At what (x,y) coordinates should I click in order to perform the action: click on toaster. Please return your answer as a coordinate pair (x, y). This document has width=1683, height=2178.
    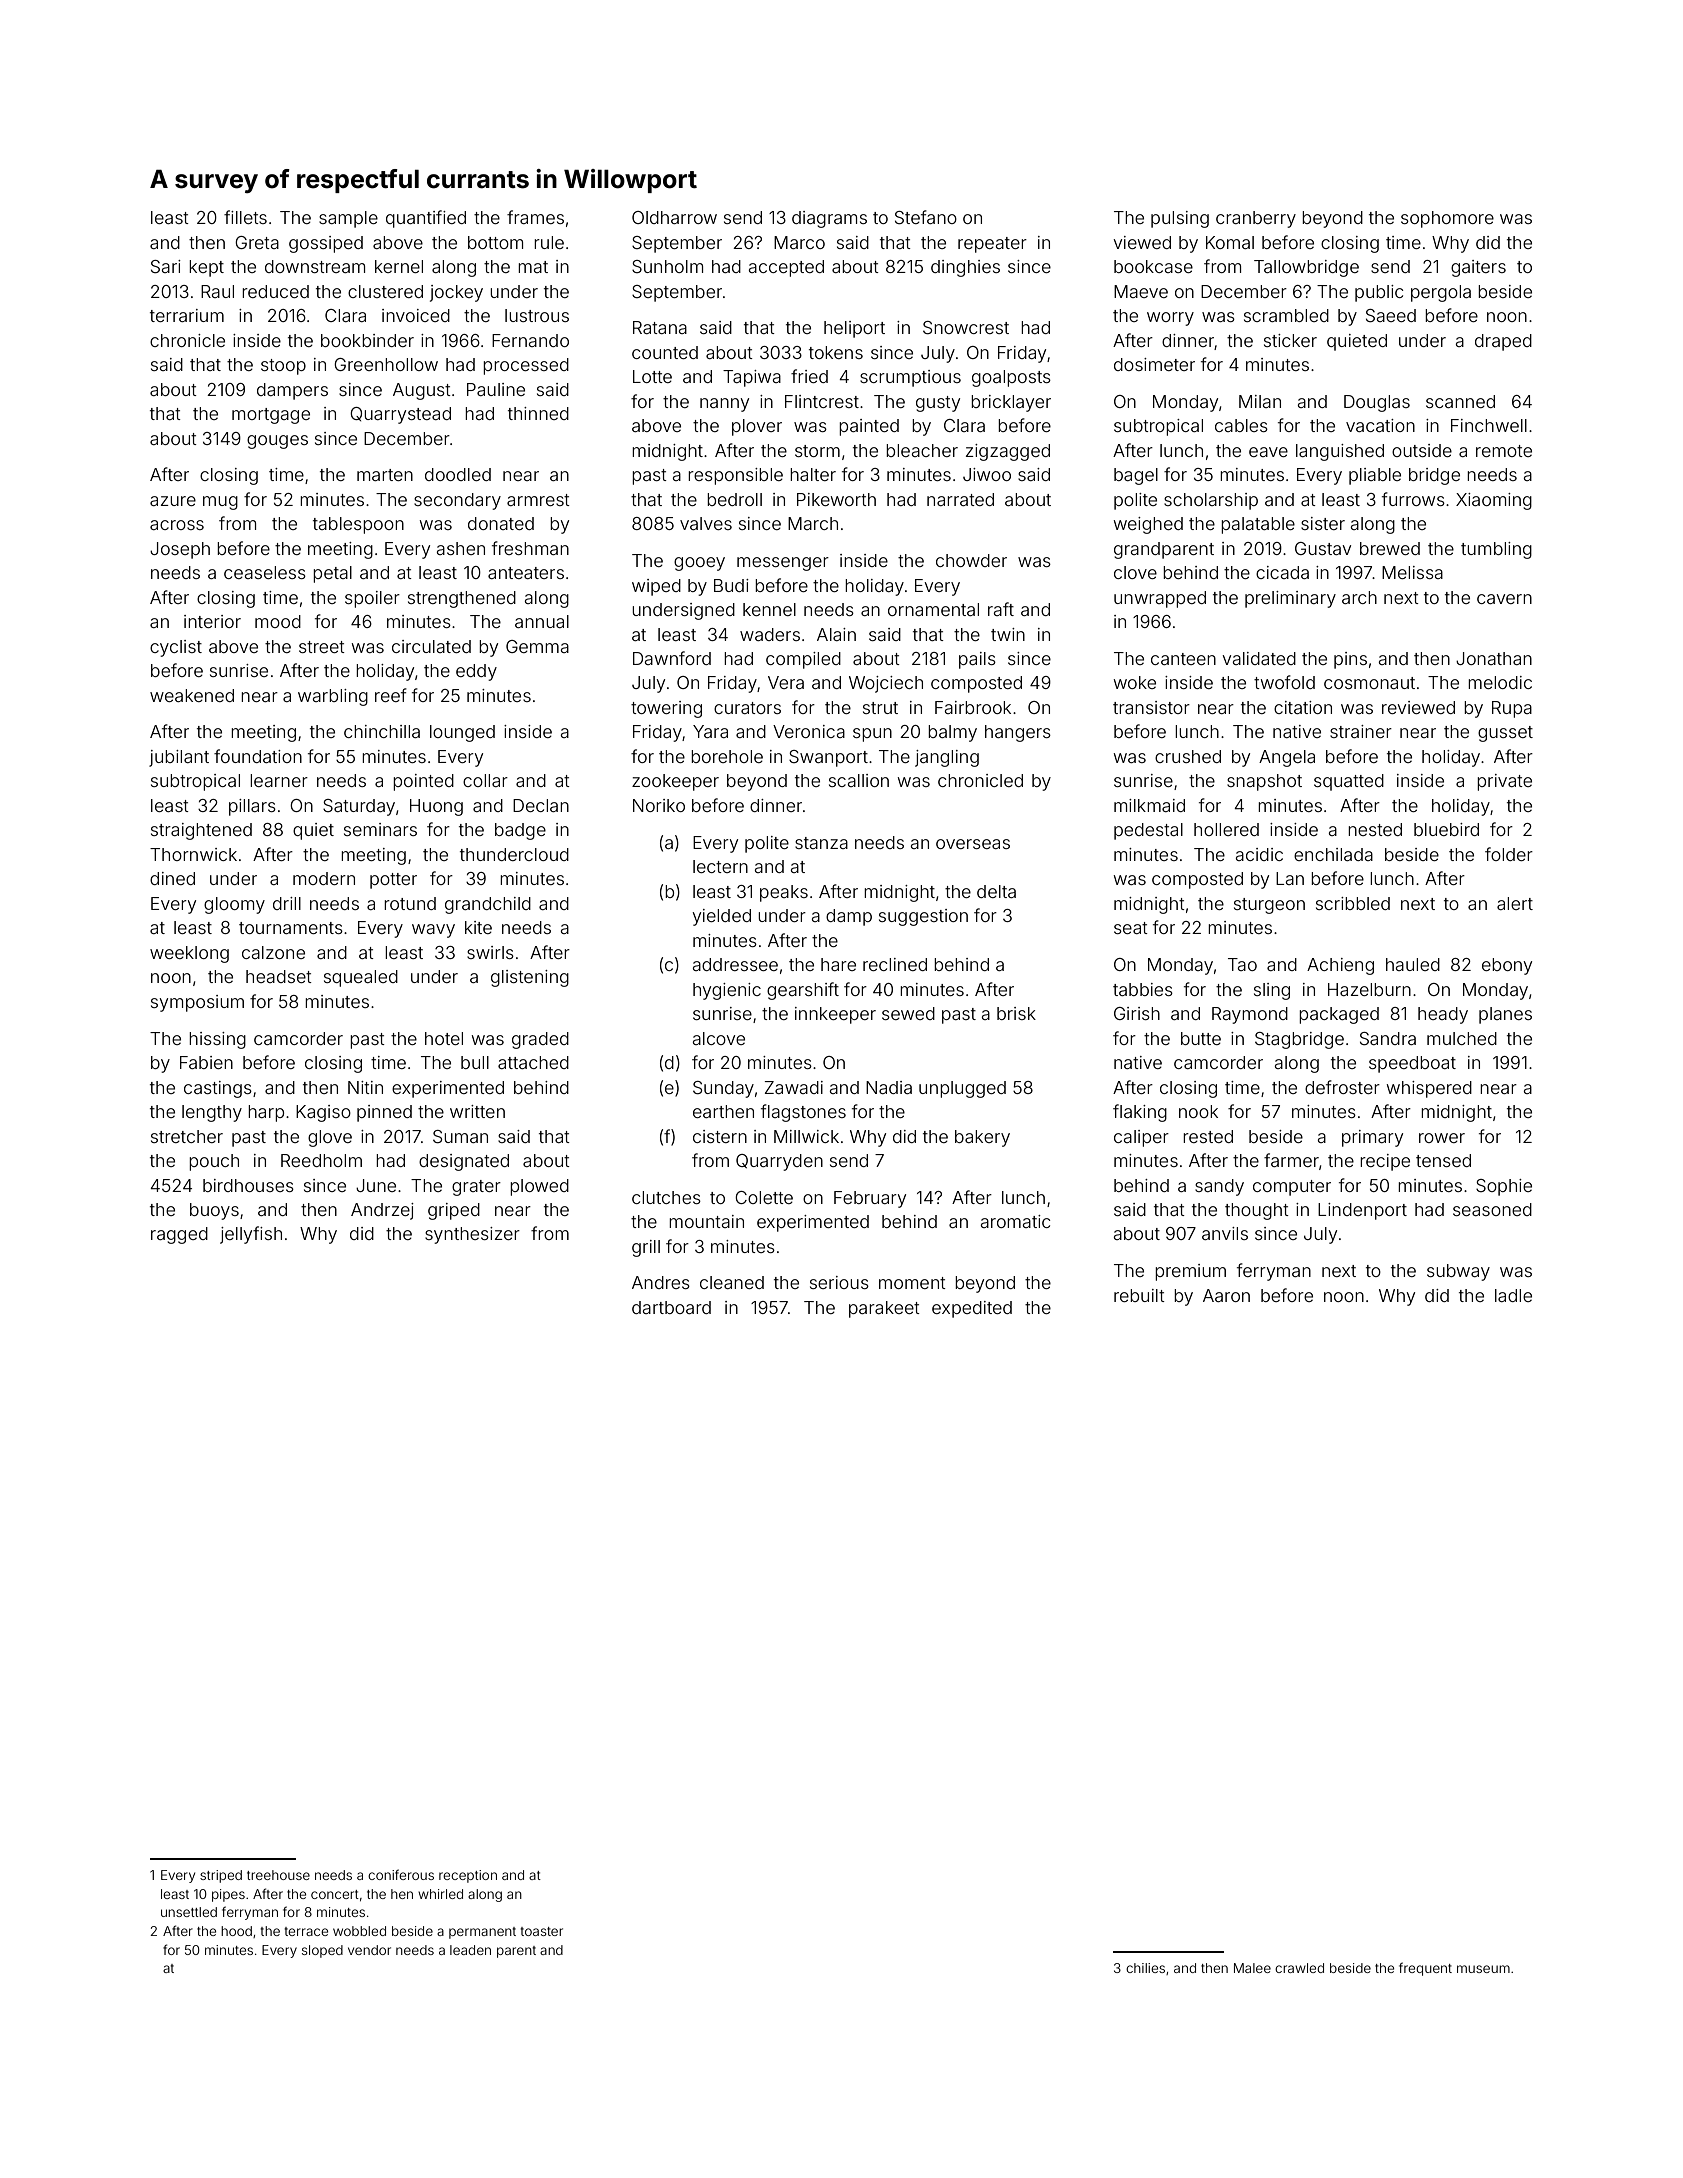
    Looking at the image, I should click on (541, 1931).
